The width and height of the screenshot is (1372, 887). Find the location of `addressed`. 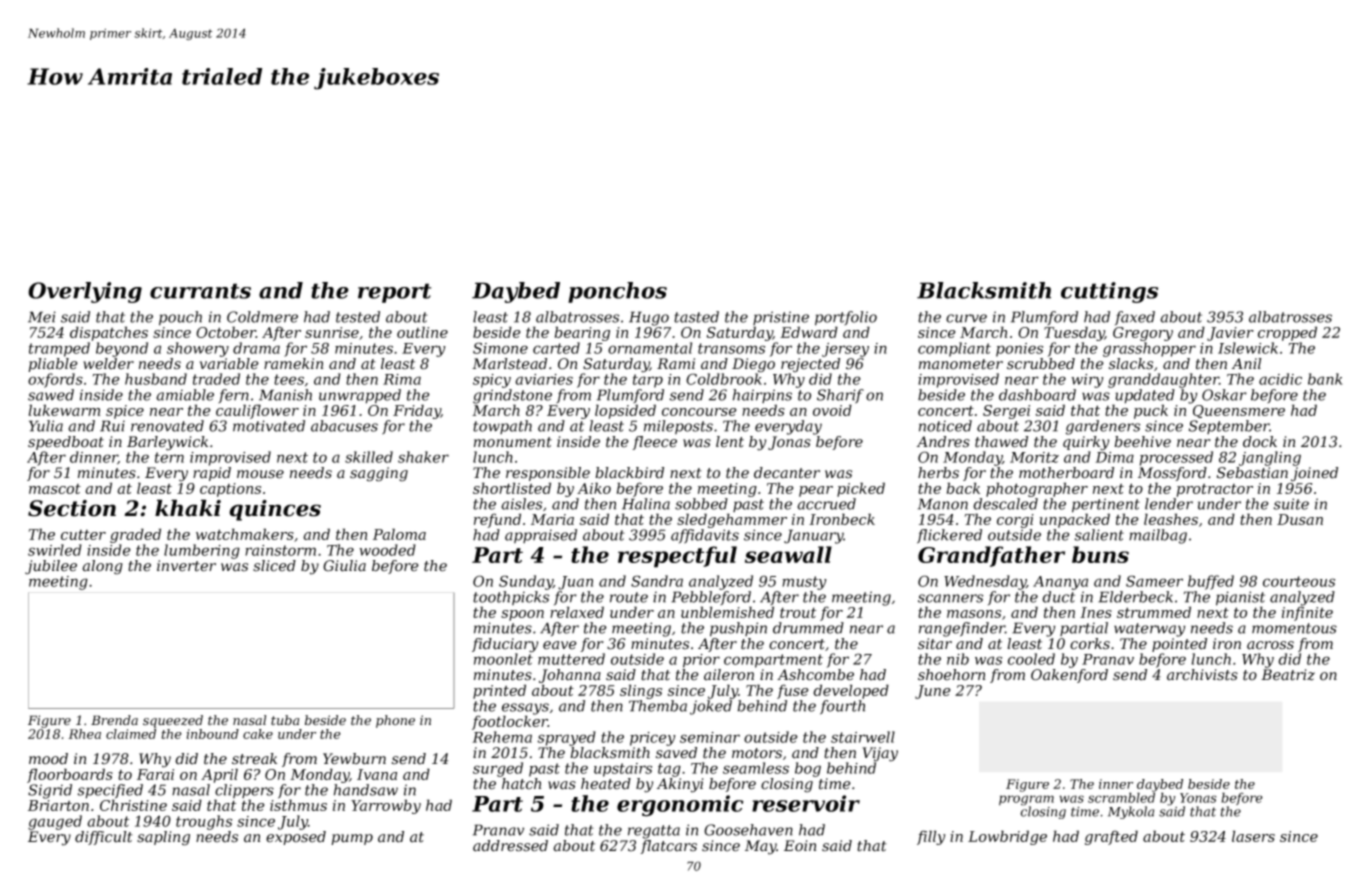

addressed is located at coordinates (510, 846).
